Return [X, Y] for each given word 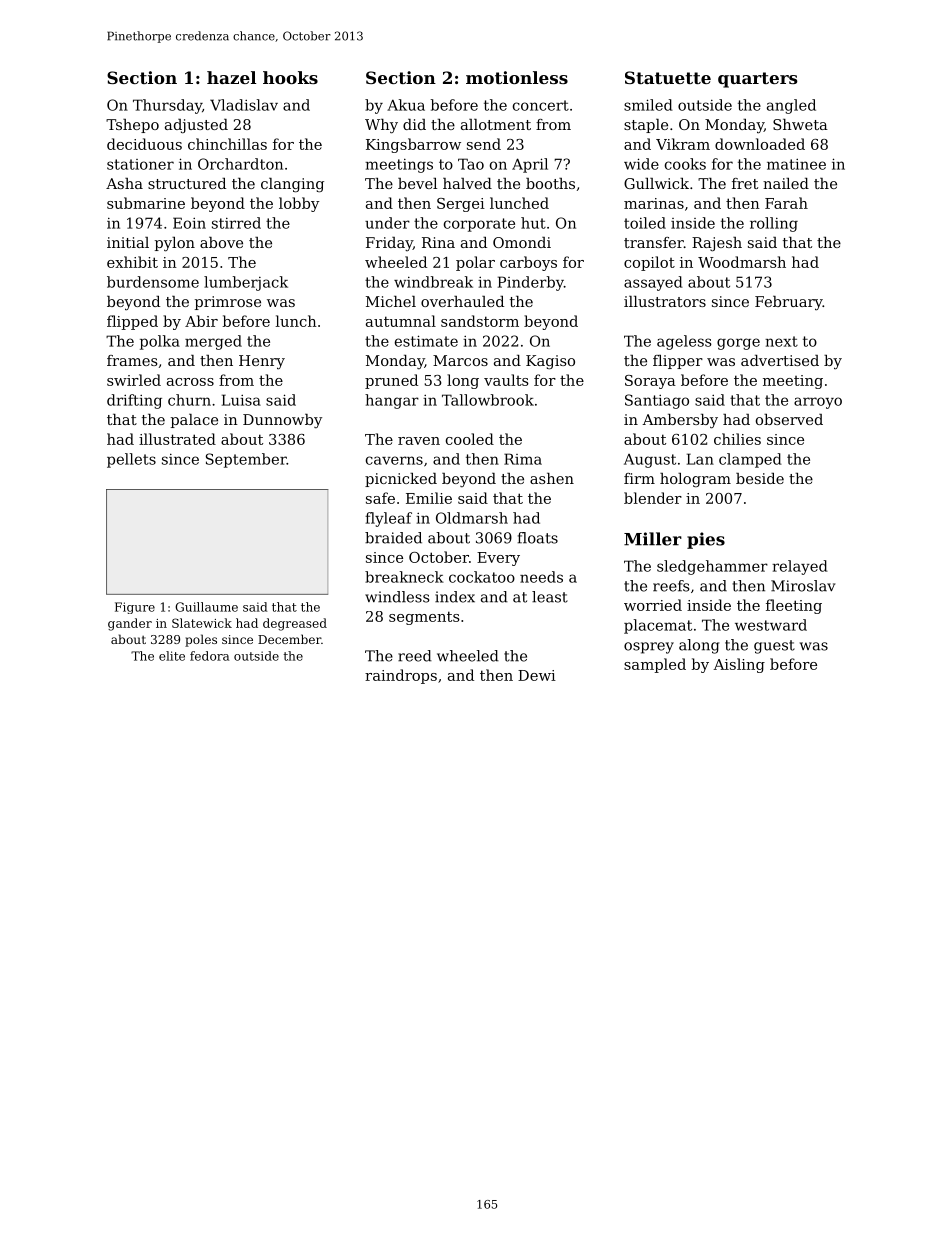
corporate [479, 225]
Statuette [668, 77]
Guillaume [206, 607]
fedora [209, 656]
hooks [290, 77]
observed [789, 419]
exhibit [132, 262]
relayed [800, 567]
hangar [392, 401]
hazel [231, 77]
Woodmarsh [742, 262]
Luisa [241, 400]
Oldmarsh [472, 518]
